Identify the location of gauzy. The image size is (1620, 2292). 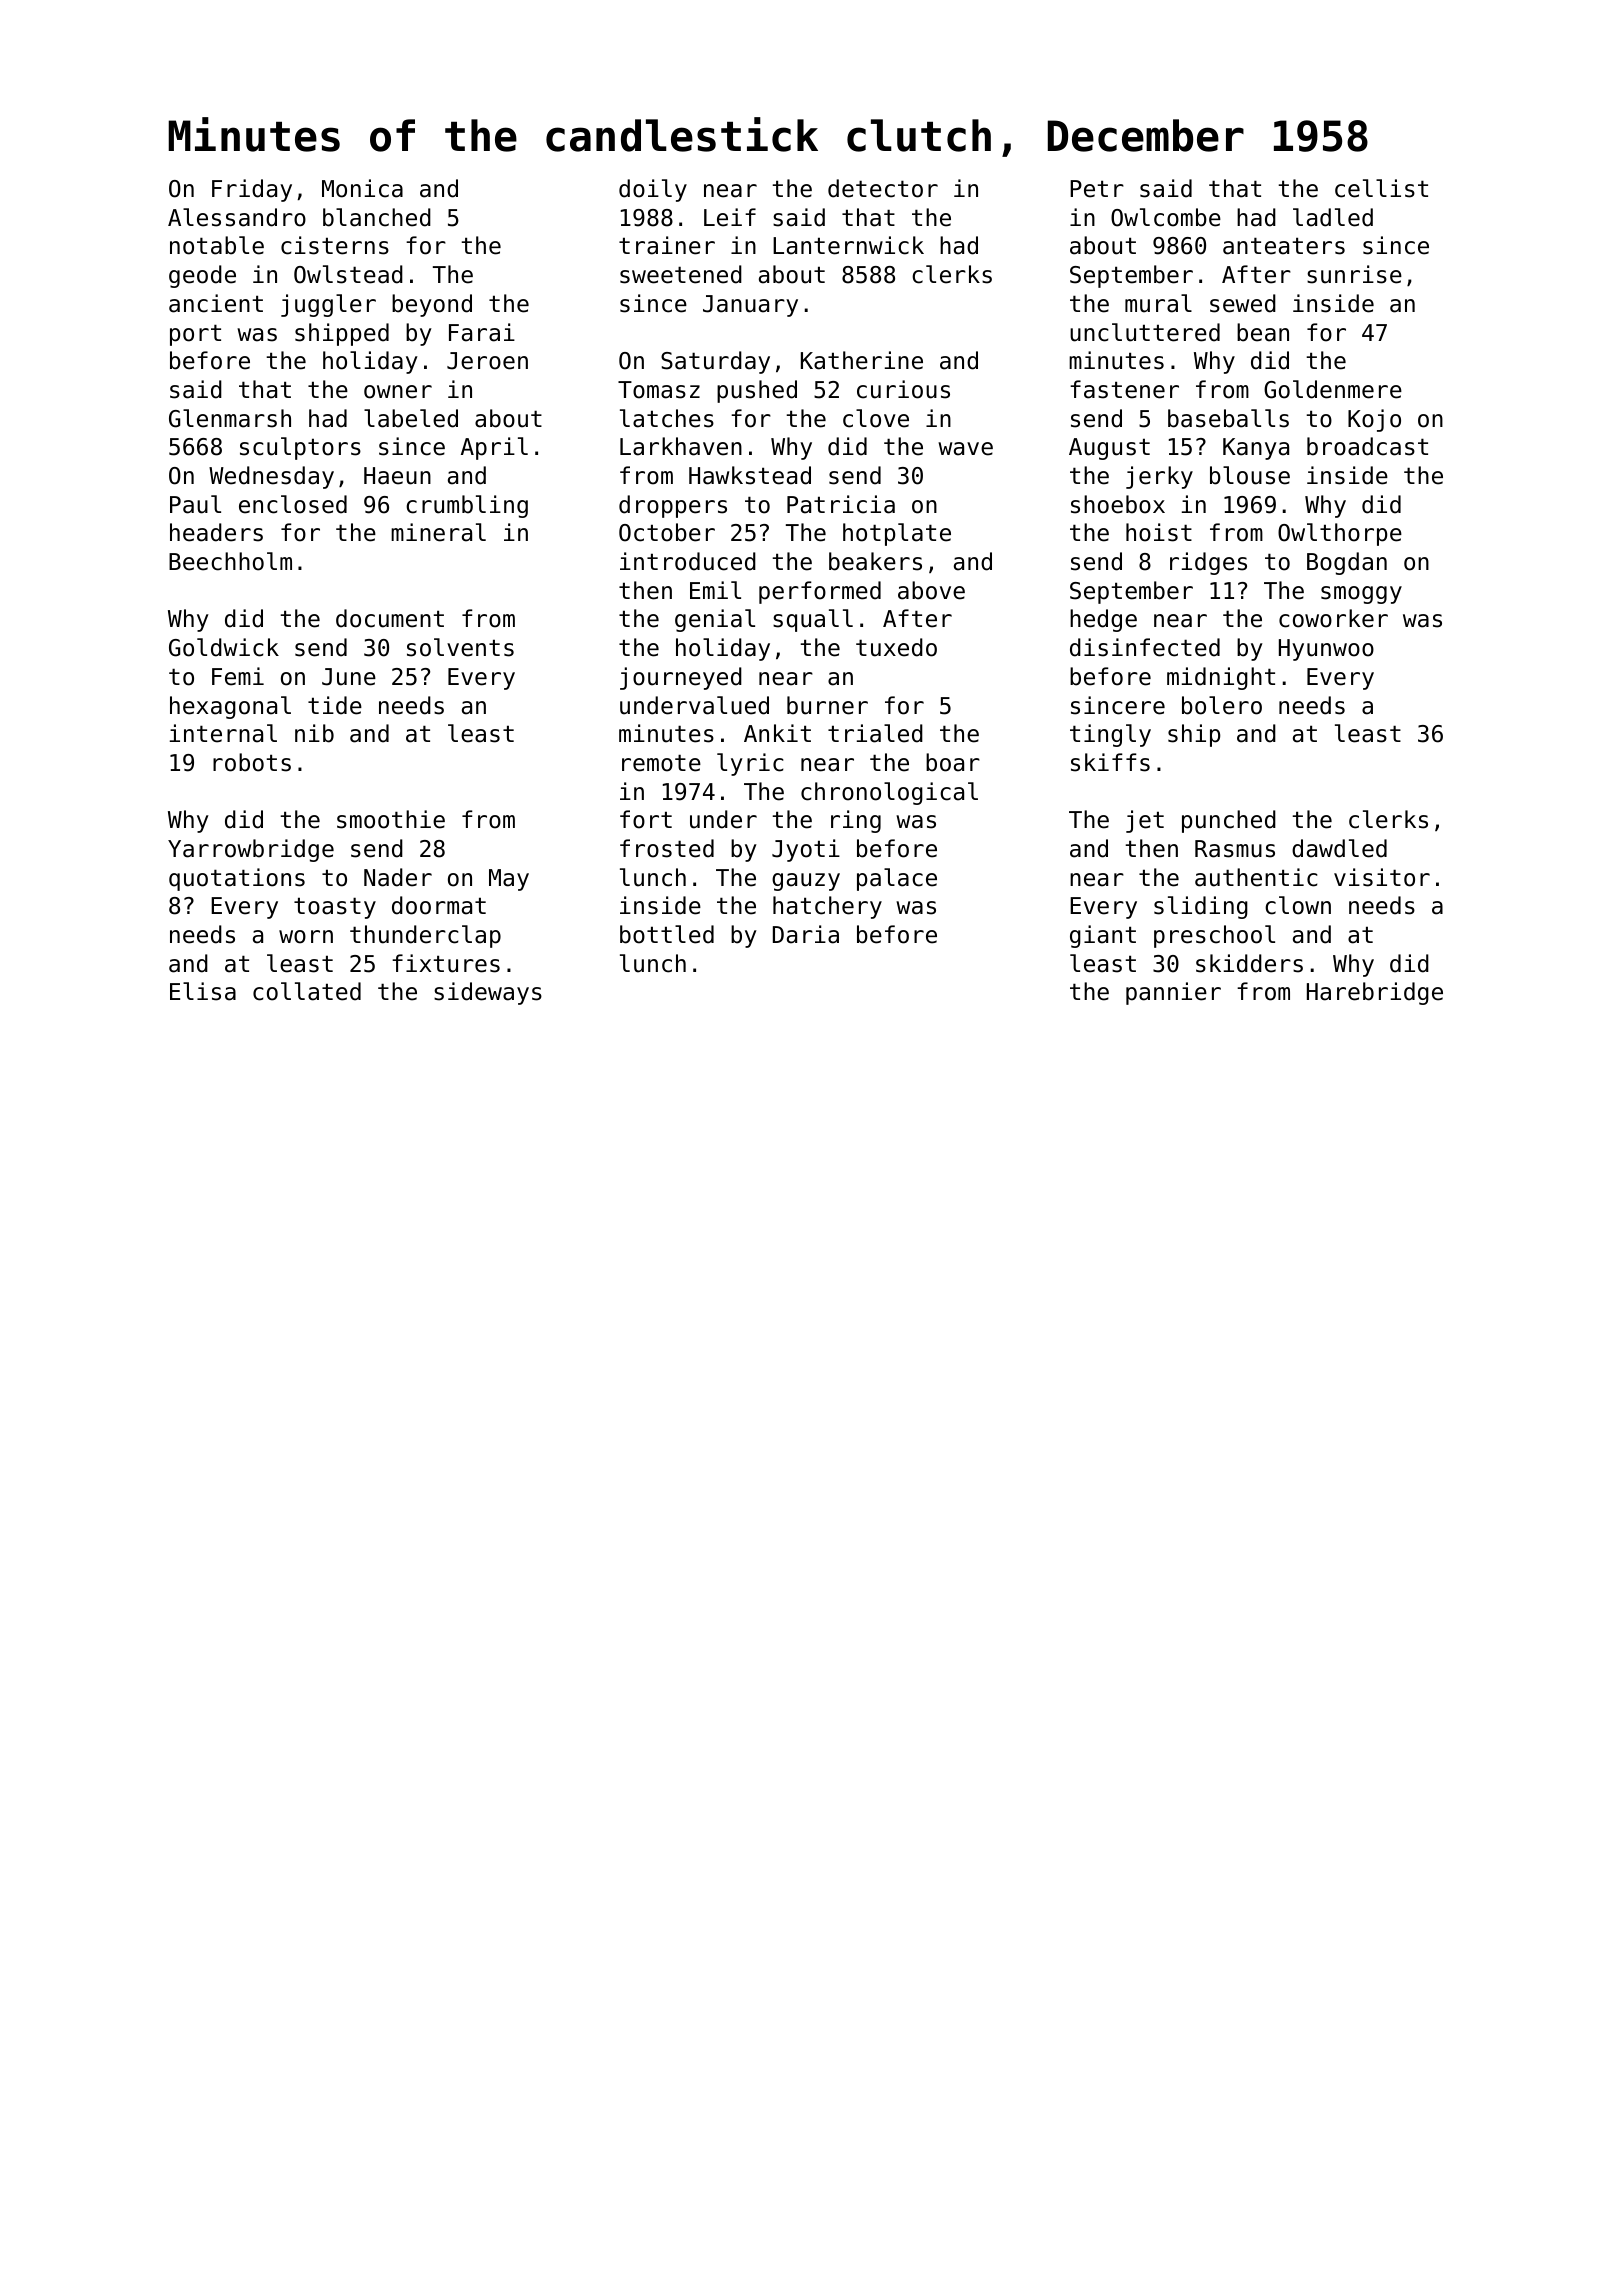
(806, 882).
